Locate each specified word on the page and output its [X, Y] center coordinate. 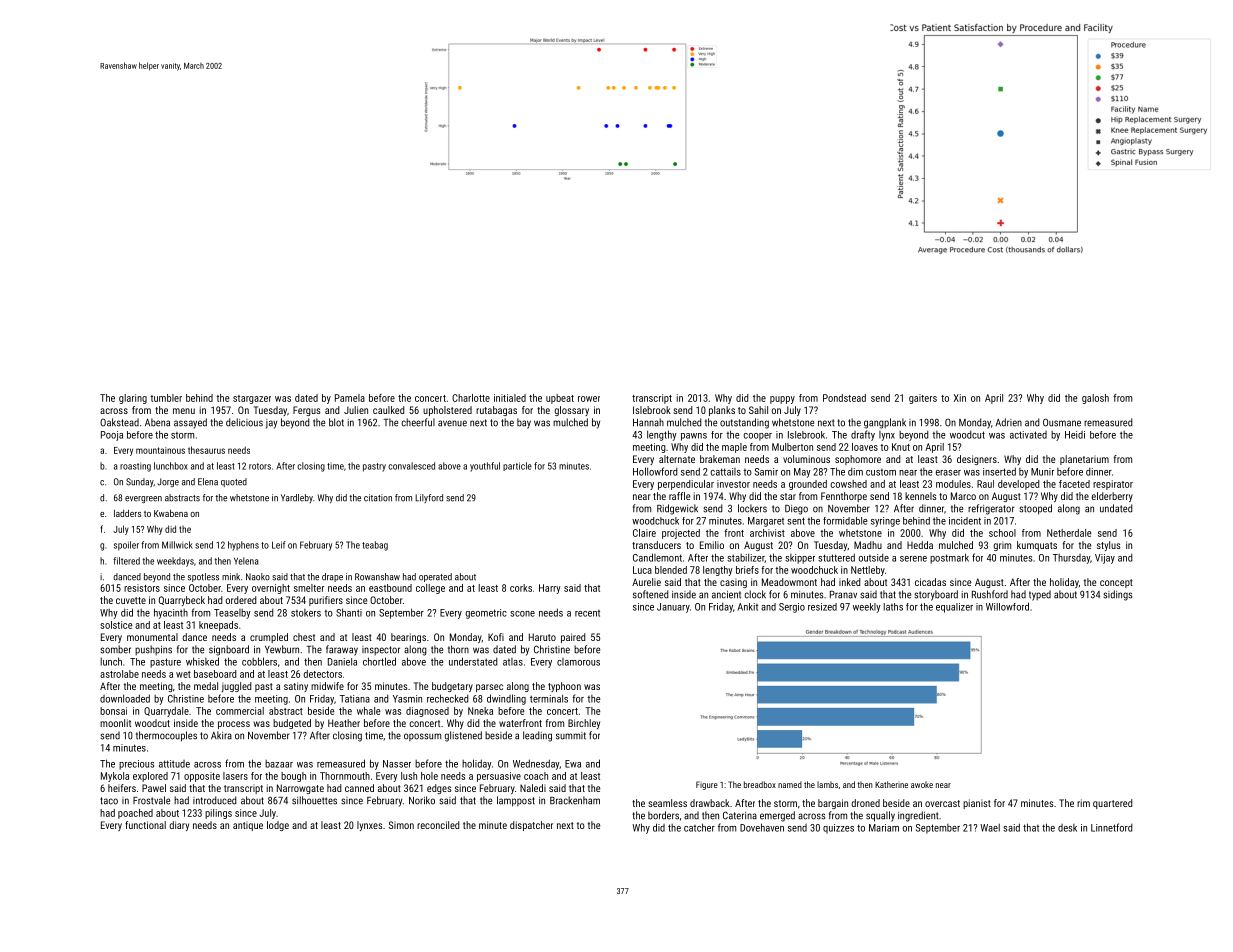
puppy [782, 400]
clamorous [578, 662]
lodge [278, 826]
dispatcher [531, 826]
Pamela [350, 398]
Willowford [1007, 606]
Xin [960, 398]
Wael [990, 828]
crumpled [269, 638]
